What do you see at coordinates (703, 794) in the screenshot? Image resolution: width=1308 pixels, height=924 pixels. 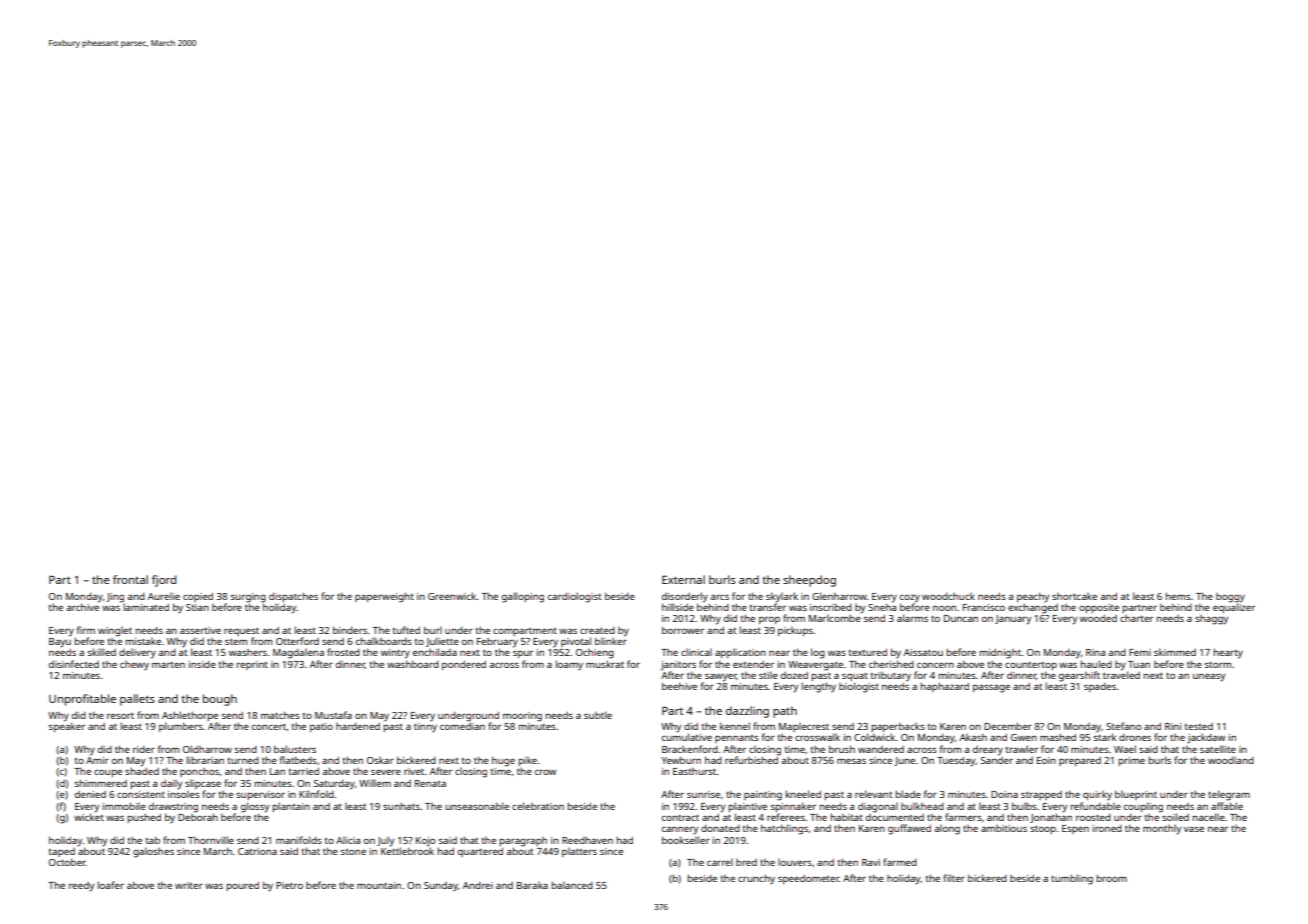 I see `sunrise` at bounding box center [703, 794].
